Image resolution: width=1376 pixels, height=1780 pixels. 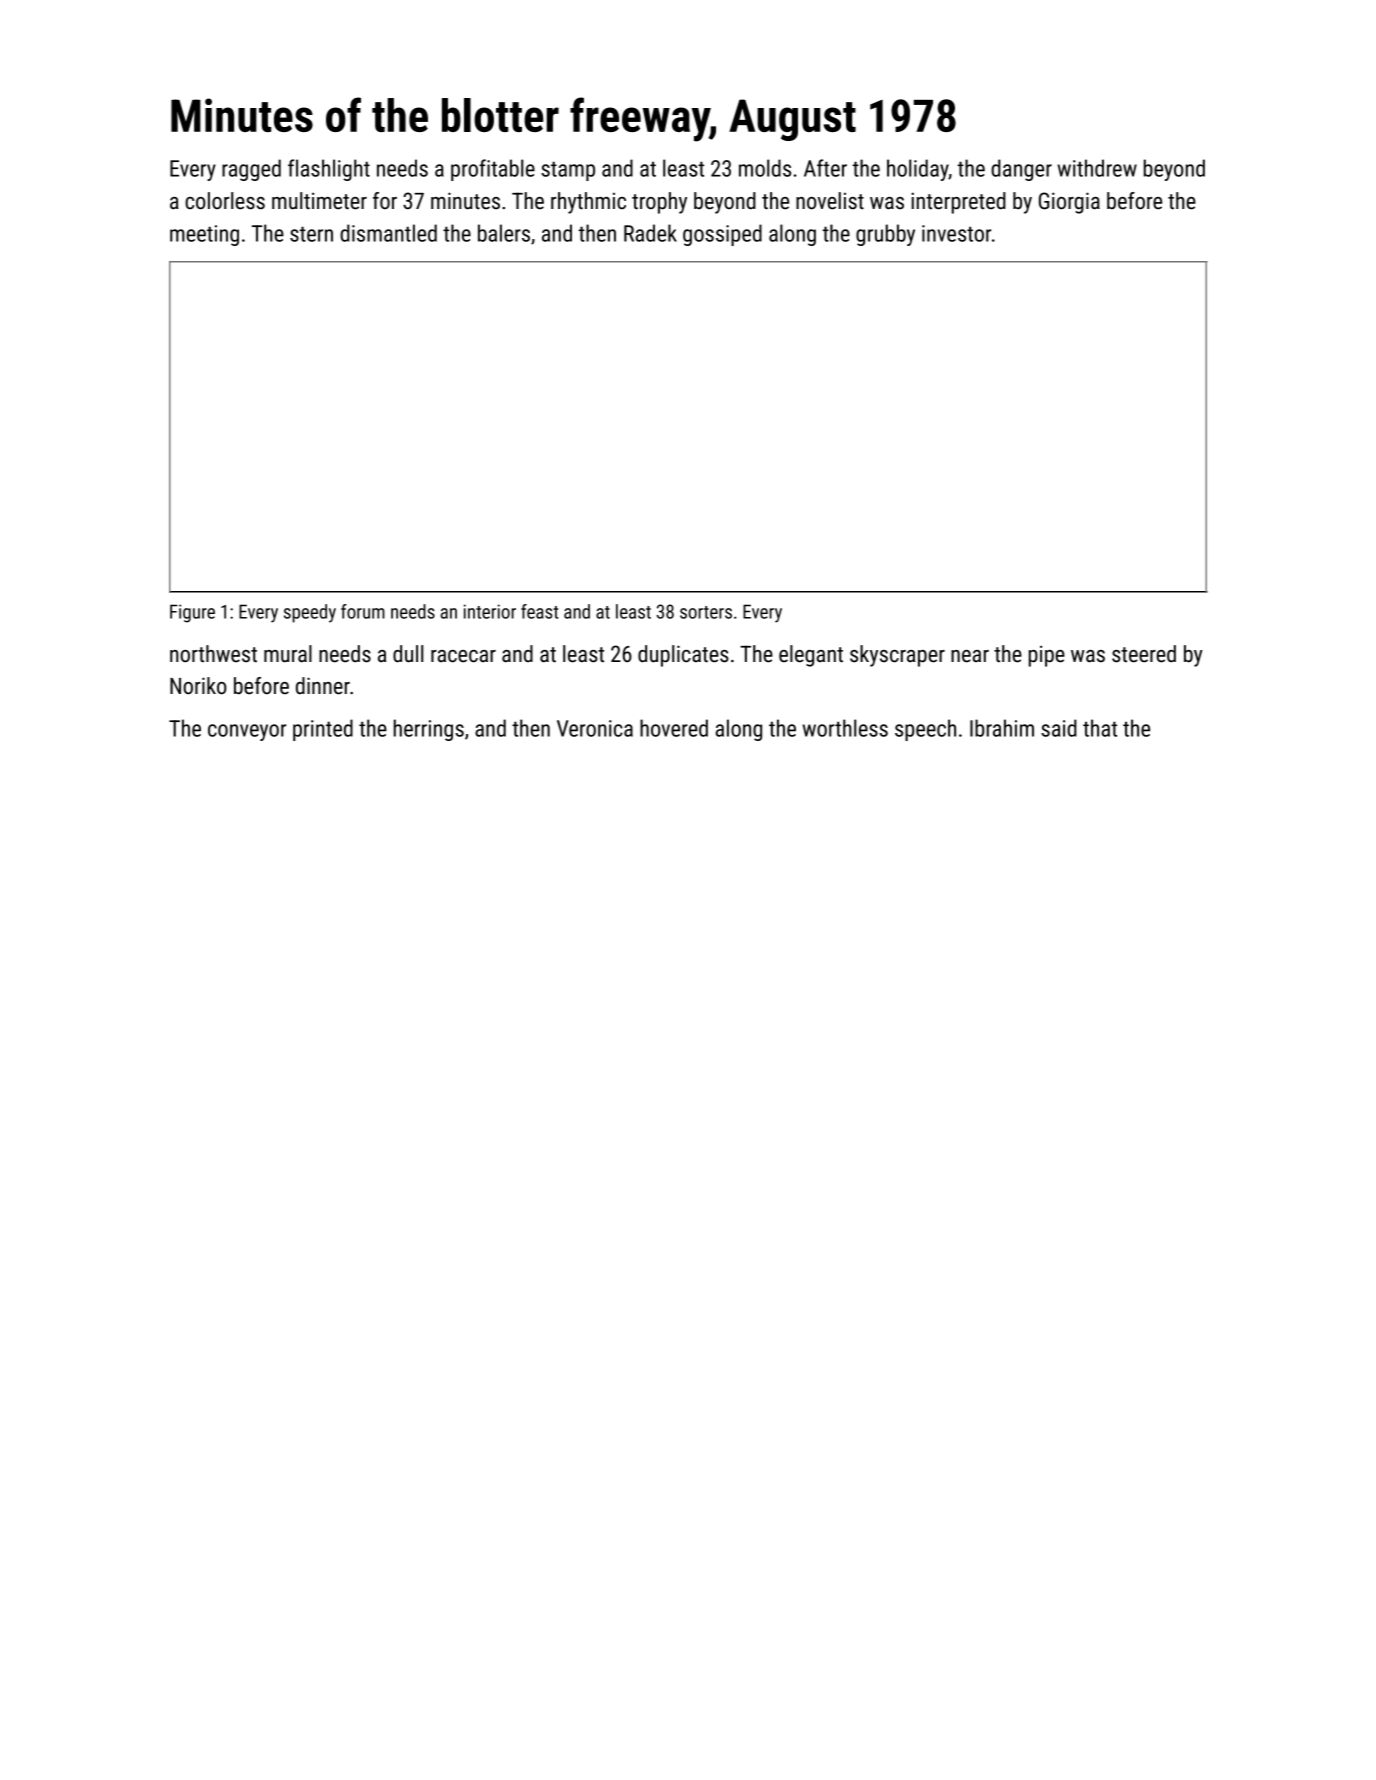 What do you see at coordinates (363, 611) in the screenshot?
I see `forum` at bounding box center [363, 611].
